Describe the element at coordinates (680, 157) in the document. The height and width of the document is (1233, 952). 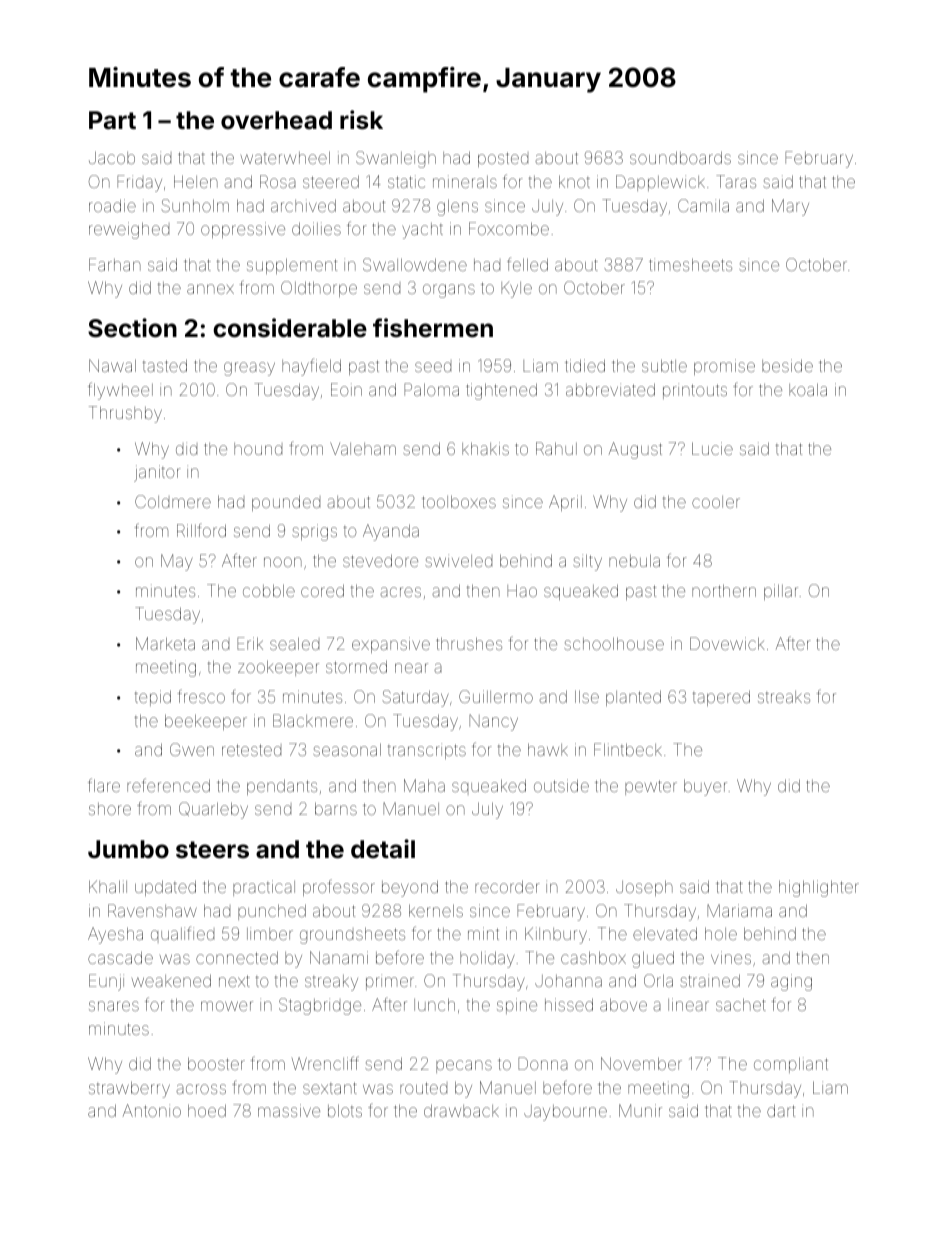
I see `soundboards` at that location.
